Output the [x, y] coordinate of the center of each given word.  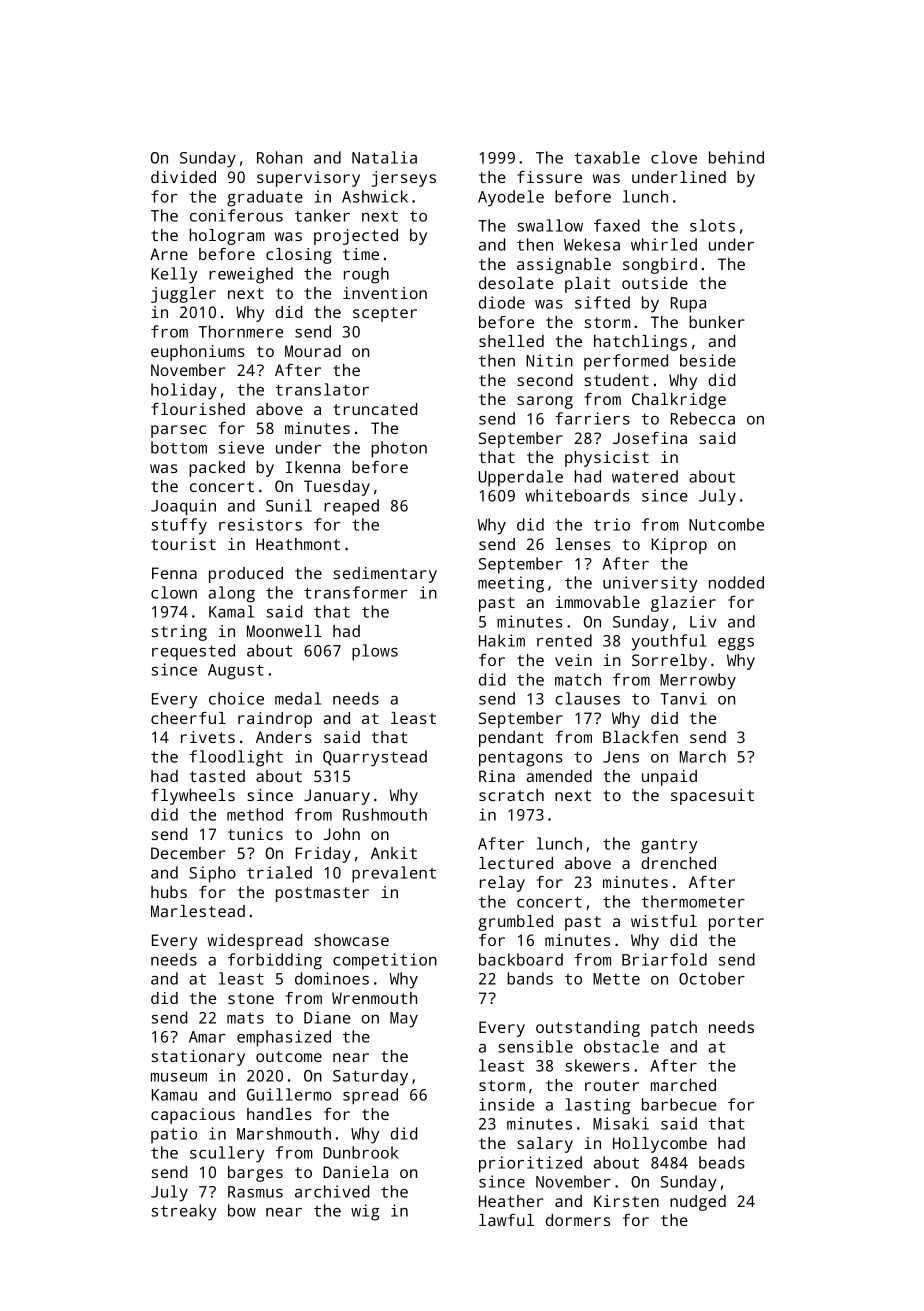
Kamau [174, 1095]
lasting [597, 1106]
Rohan [279, 157]
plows [375, 652]
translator [322, 389]
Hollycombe [660, 1145]
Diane [327, 1017]
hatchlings [640, 343]
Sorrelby [669, 662]
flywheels [193, 797]
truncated [375, 409]
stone [251, 998]
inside [506, 1104]
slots [712, 225]
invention [385, 293]
